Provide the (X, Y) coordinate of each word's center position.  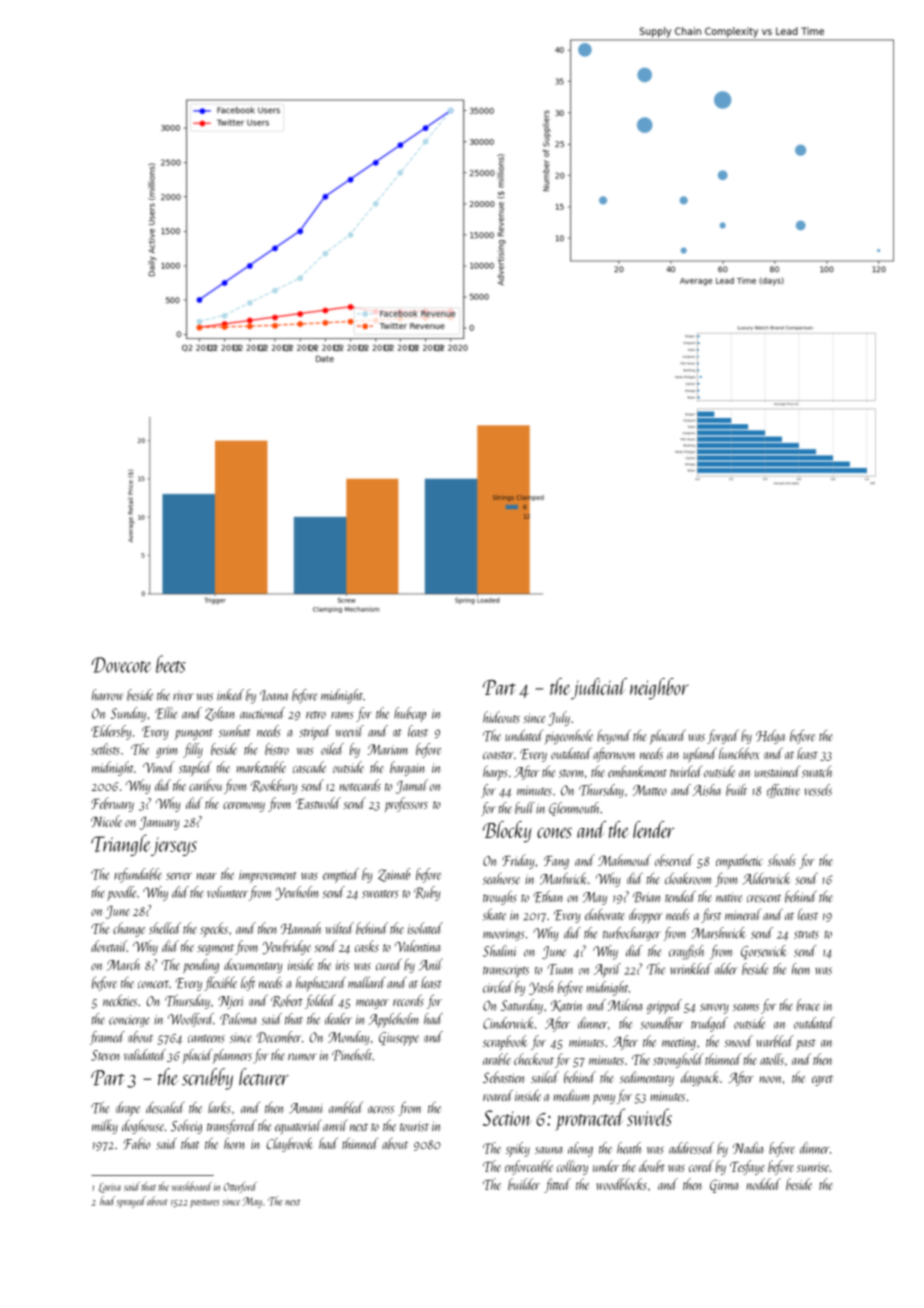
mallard (367, 982)
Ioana (274, 695)
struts (806, 935)
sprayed (131, 1202)
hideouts (501, 717)
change (129, 929)
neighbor (659, 689)
